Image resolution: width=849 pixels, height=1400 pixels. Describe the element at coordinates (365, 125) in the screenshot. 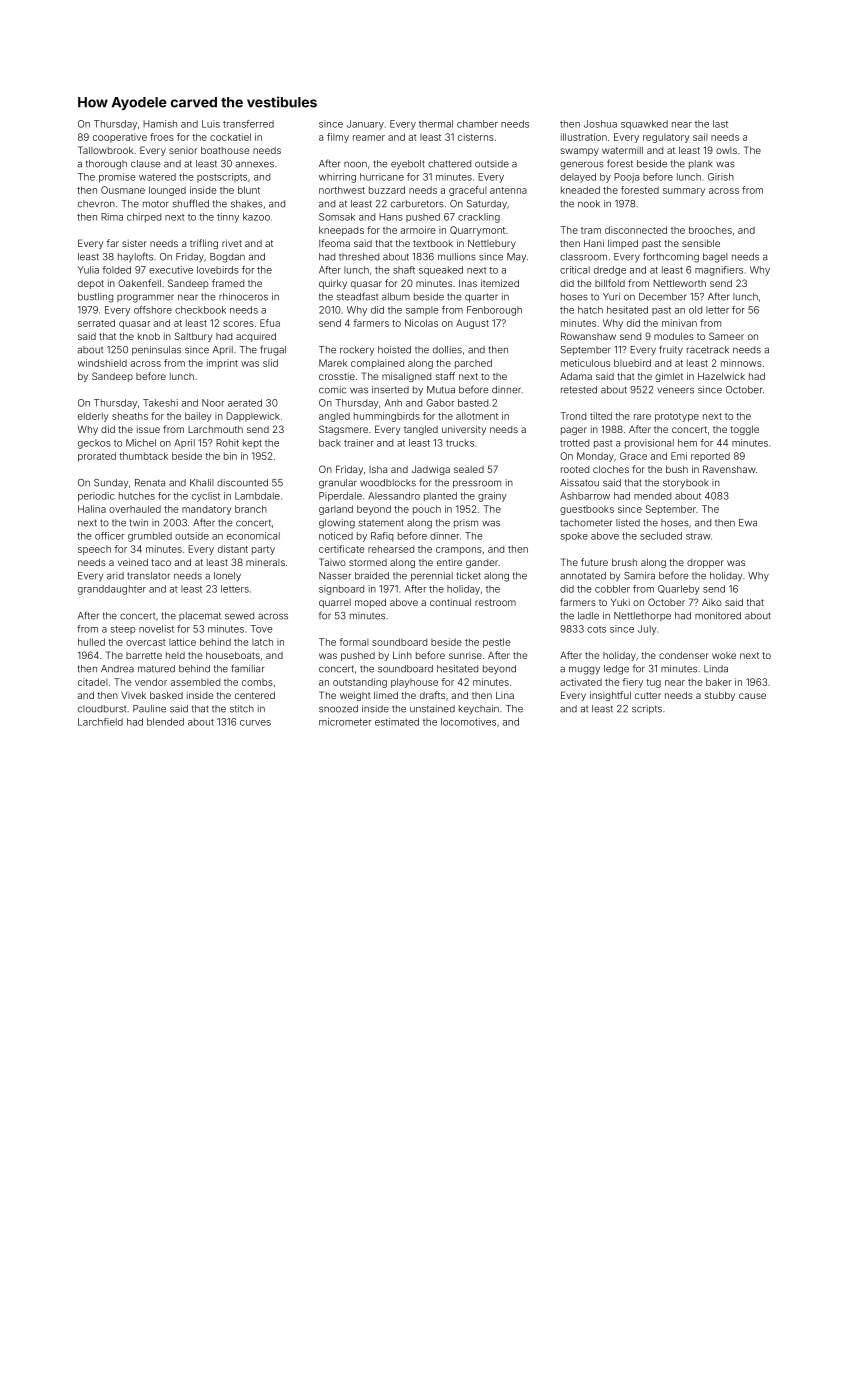

I see `January` at that location.
